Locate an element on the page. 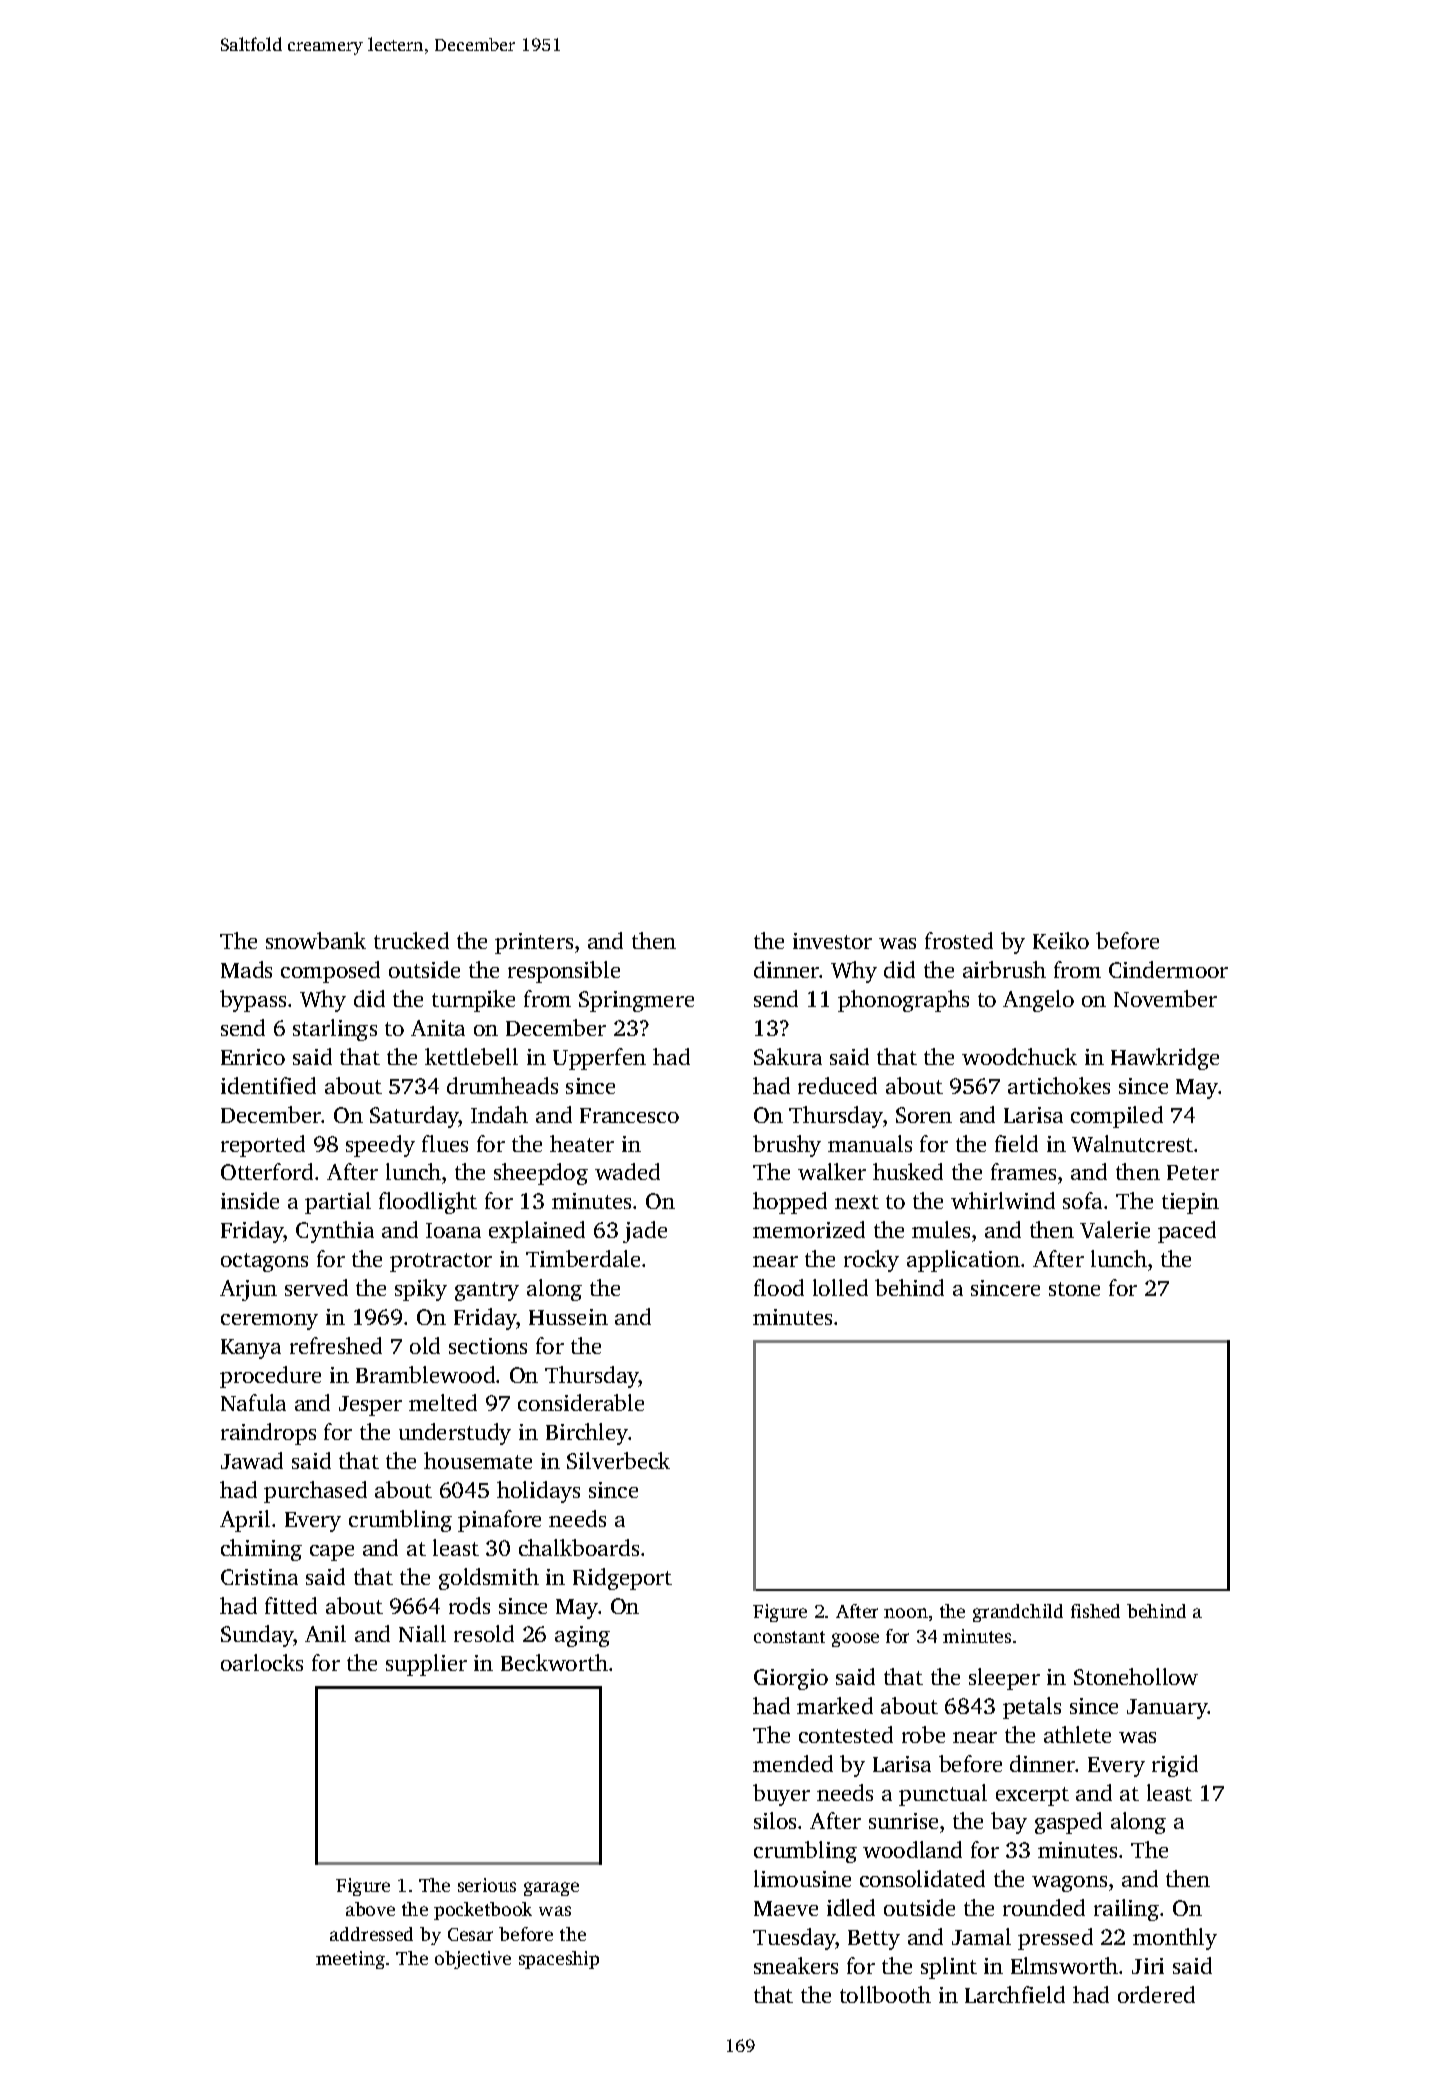 Image resolution: width=1450 pixels, height=2100 pixels. gantry is located at coordinates (487, 1291).
